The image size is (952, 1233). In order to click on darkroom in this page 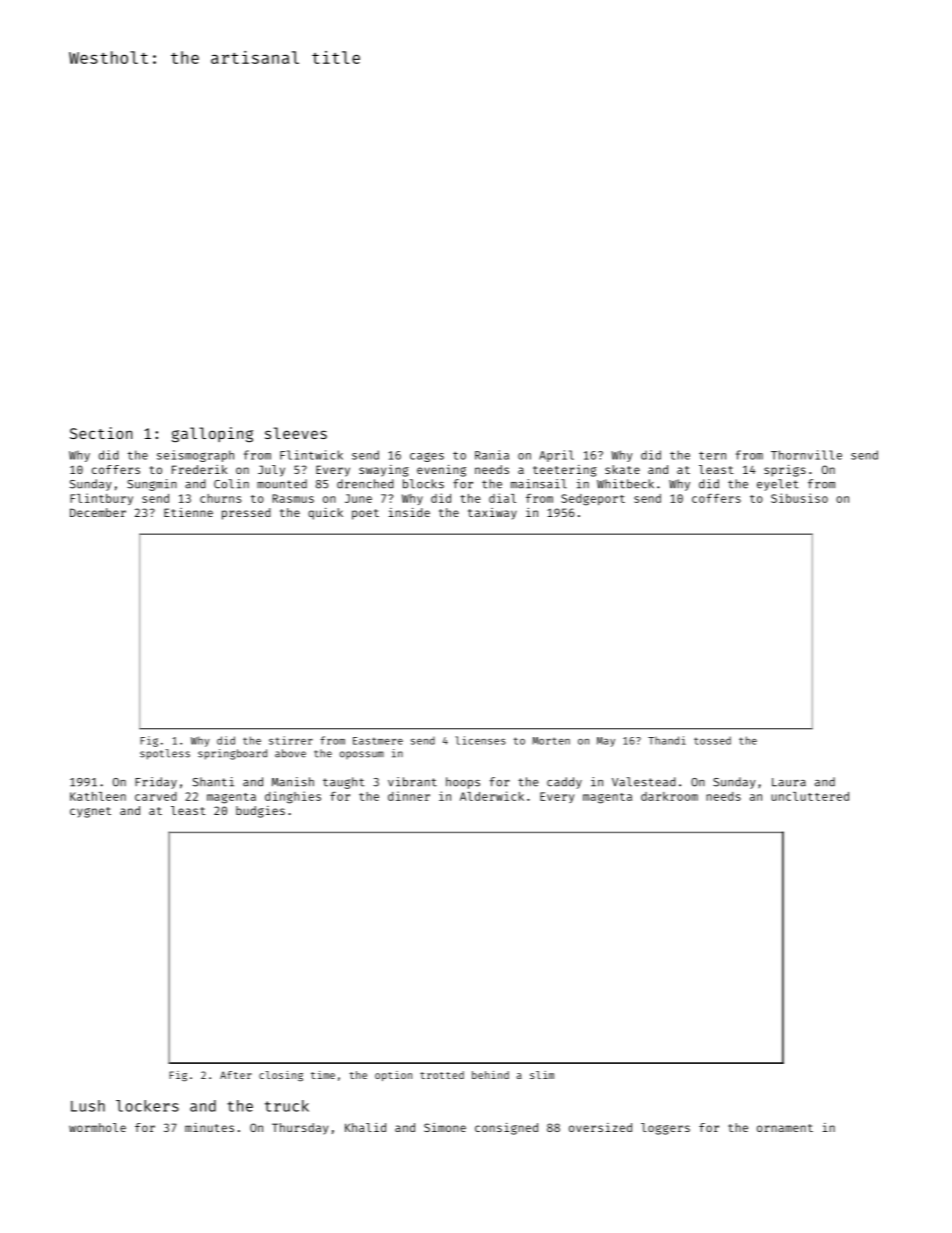, I will do `click(669, 796)`.
